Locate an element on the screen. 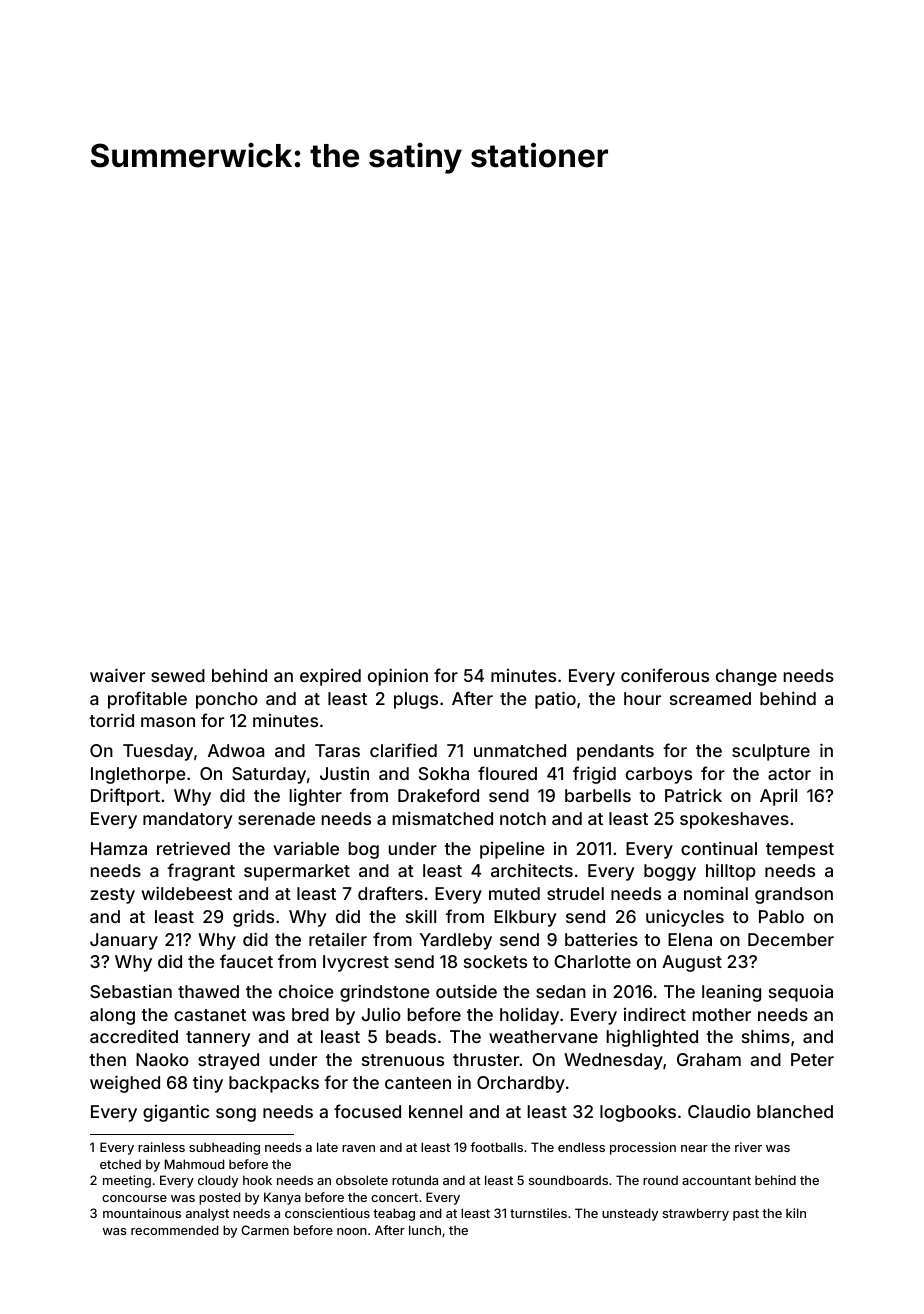 This screenshot has height=1314, width=924. zesty is located at coordinates (112, 896).
